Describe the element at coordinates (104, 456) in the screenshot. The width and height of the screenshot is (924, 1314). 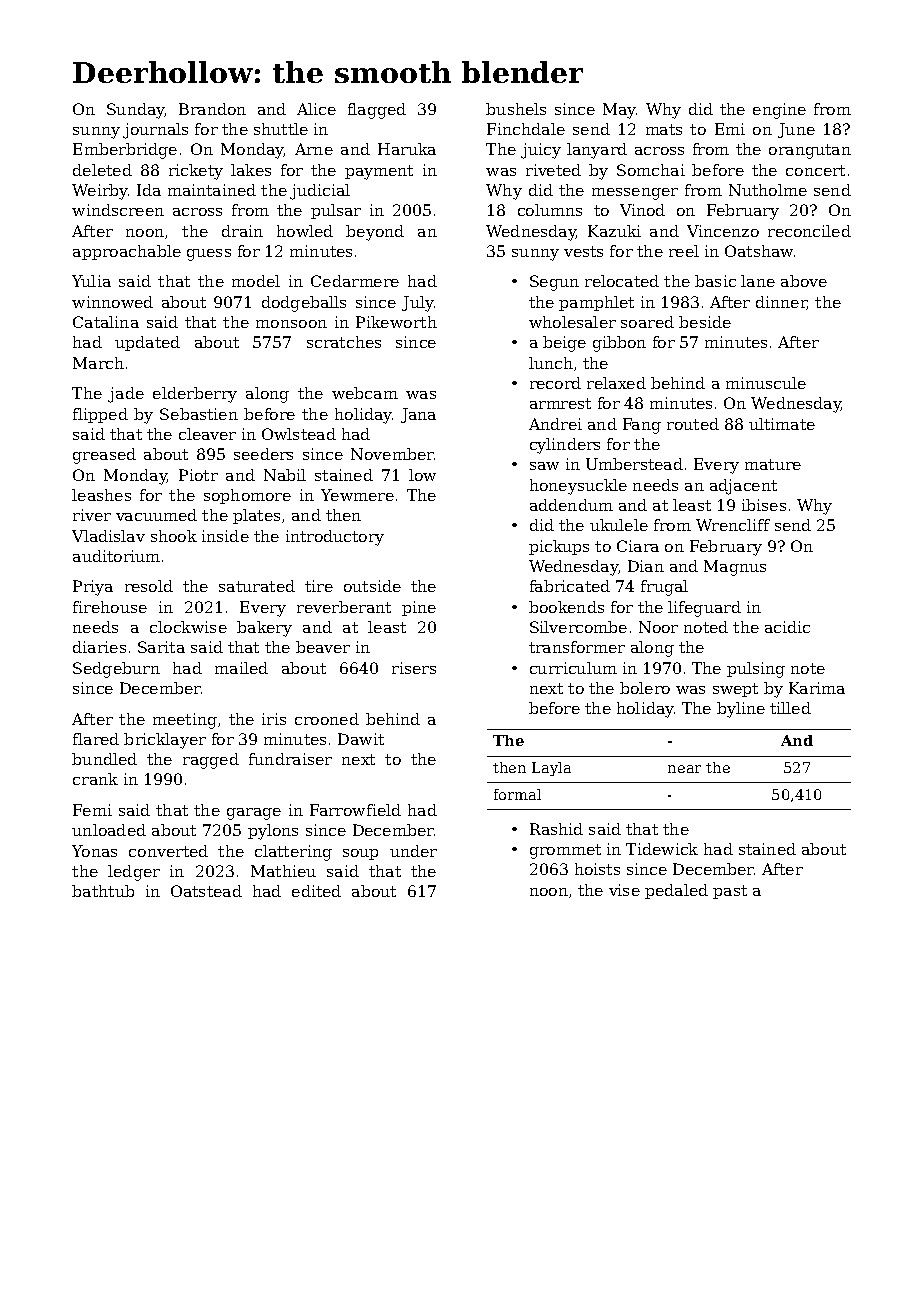
I see `greased` at that location.
